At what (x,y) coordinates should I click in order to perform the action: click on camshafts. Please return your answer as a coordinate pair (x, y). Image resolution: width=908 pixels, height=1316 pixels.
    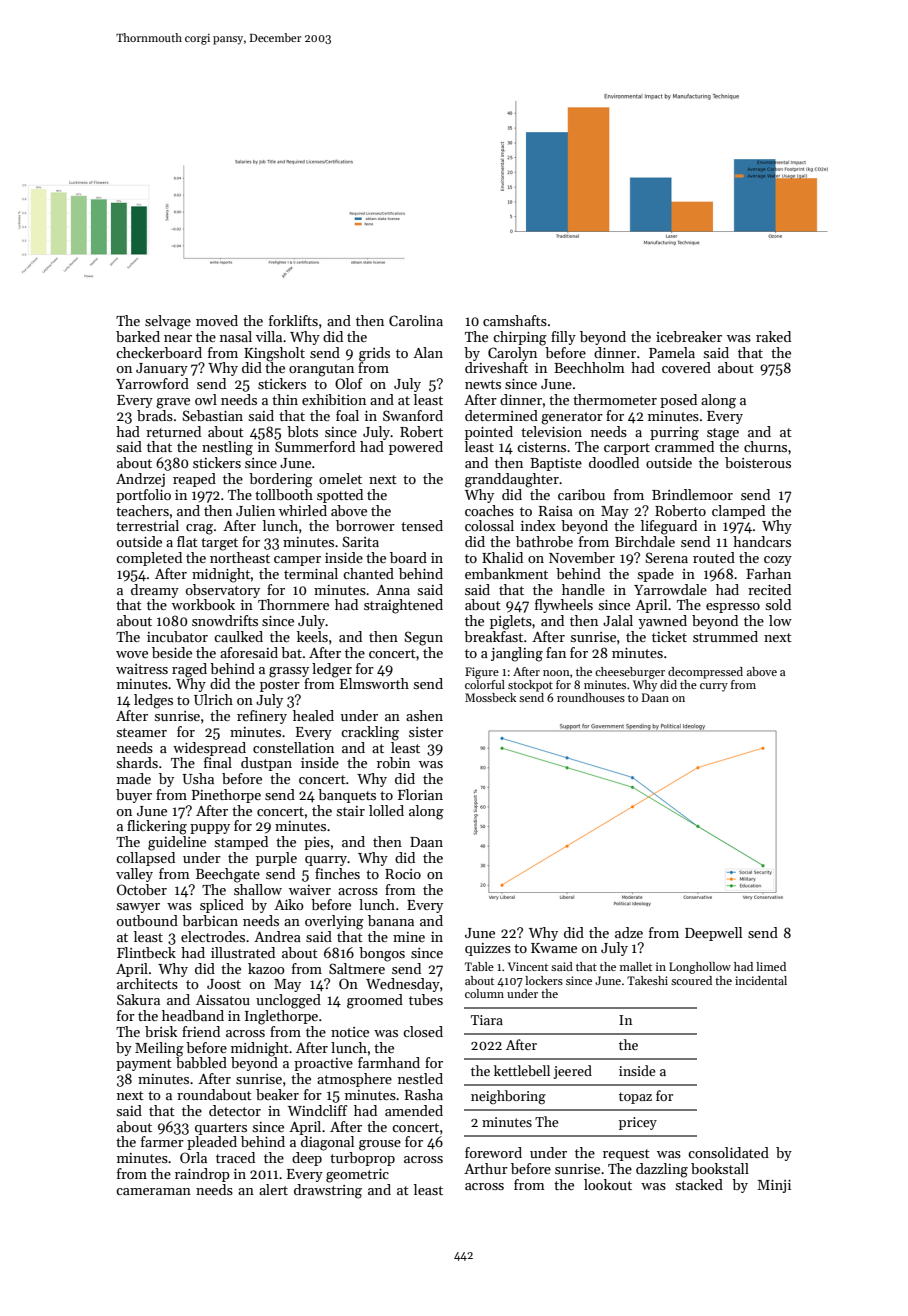
    Looking at the image, I should click on (515, 320).
